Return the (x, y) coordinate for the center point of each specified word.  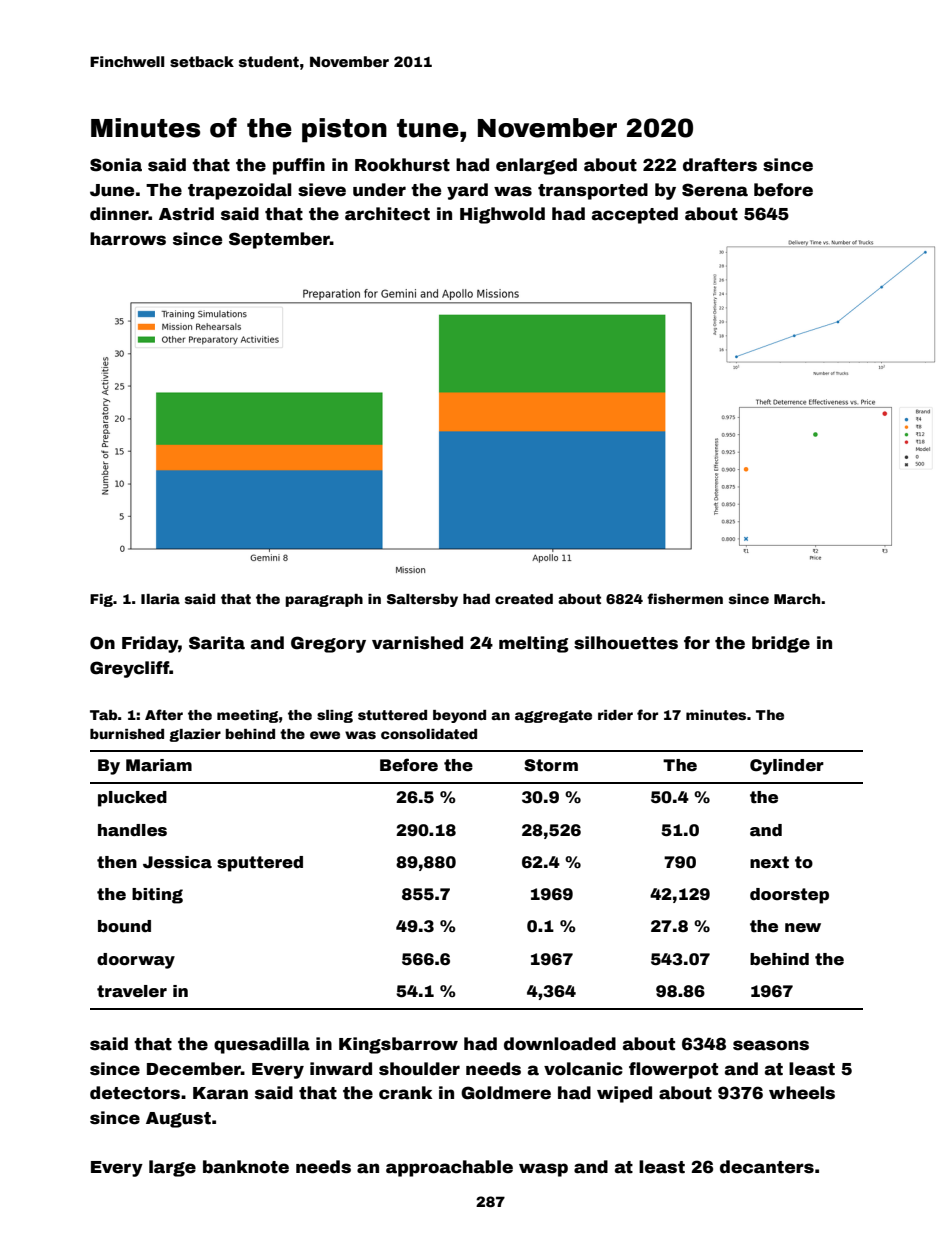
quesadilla (262, 1045)
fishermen (685, 598)
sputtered (260, 864)
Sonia (116, 165)
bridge (781, 644)
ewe (325, 735)
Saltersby (422, 600)
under (379, 190)
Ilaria (160, 599)
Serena (715, 190)
